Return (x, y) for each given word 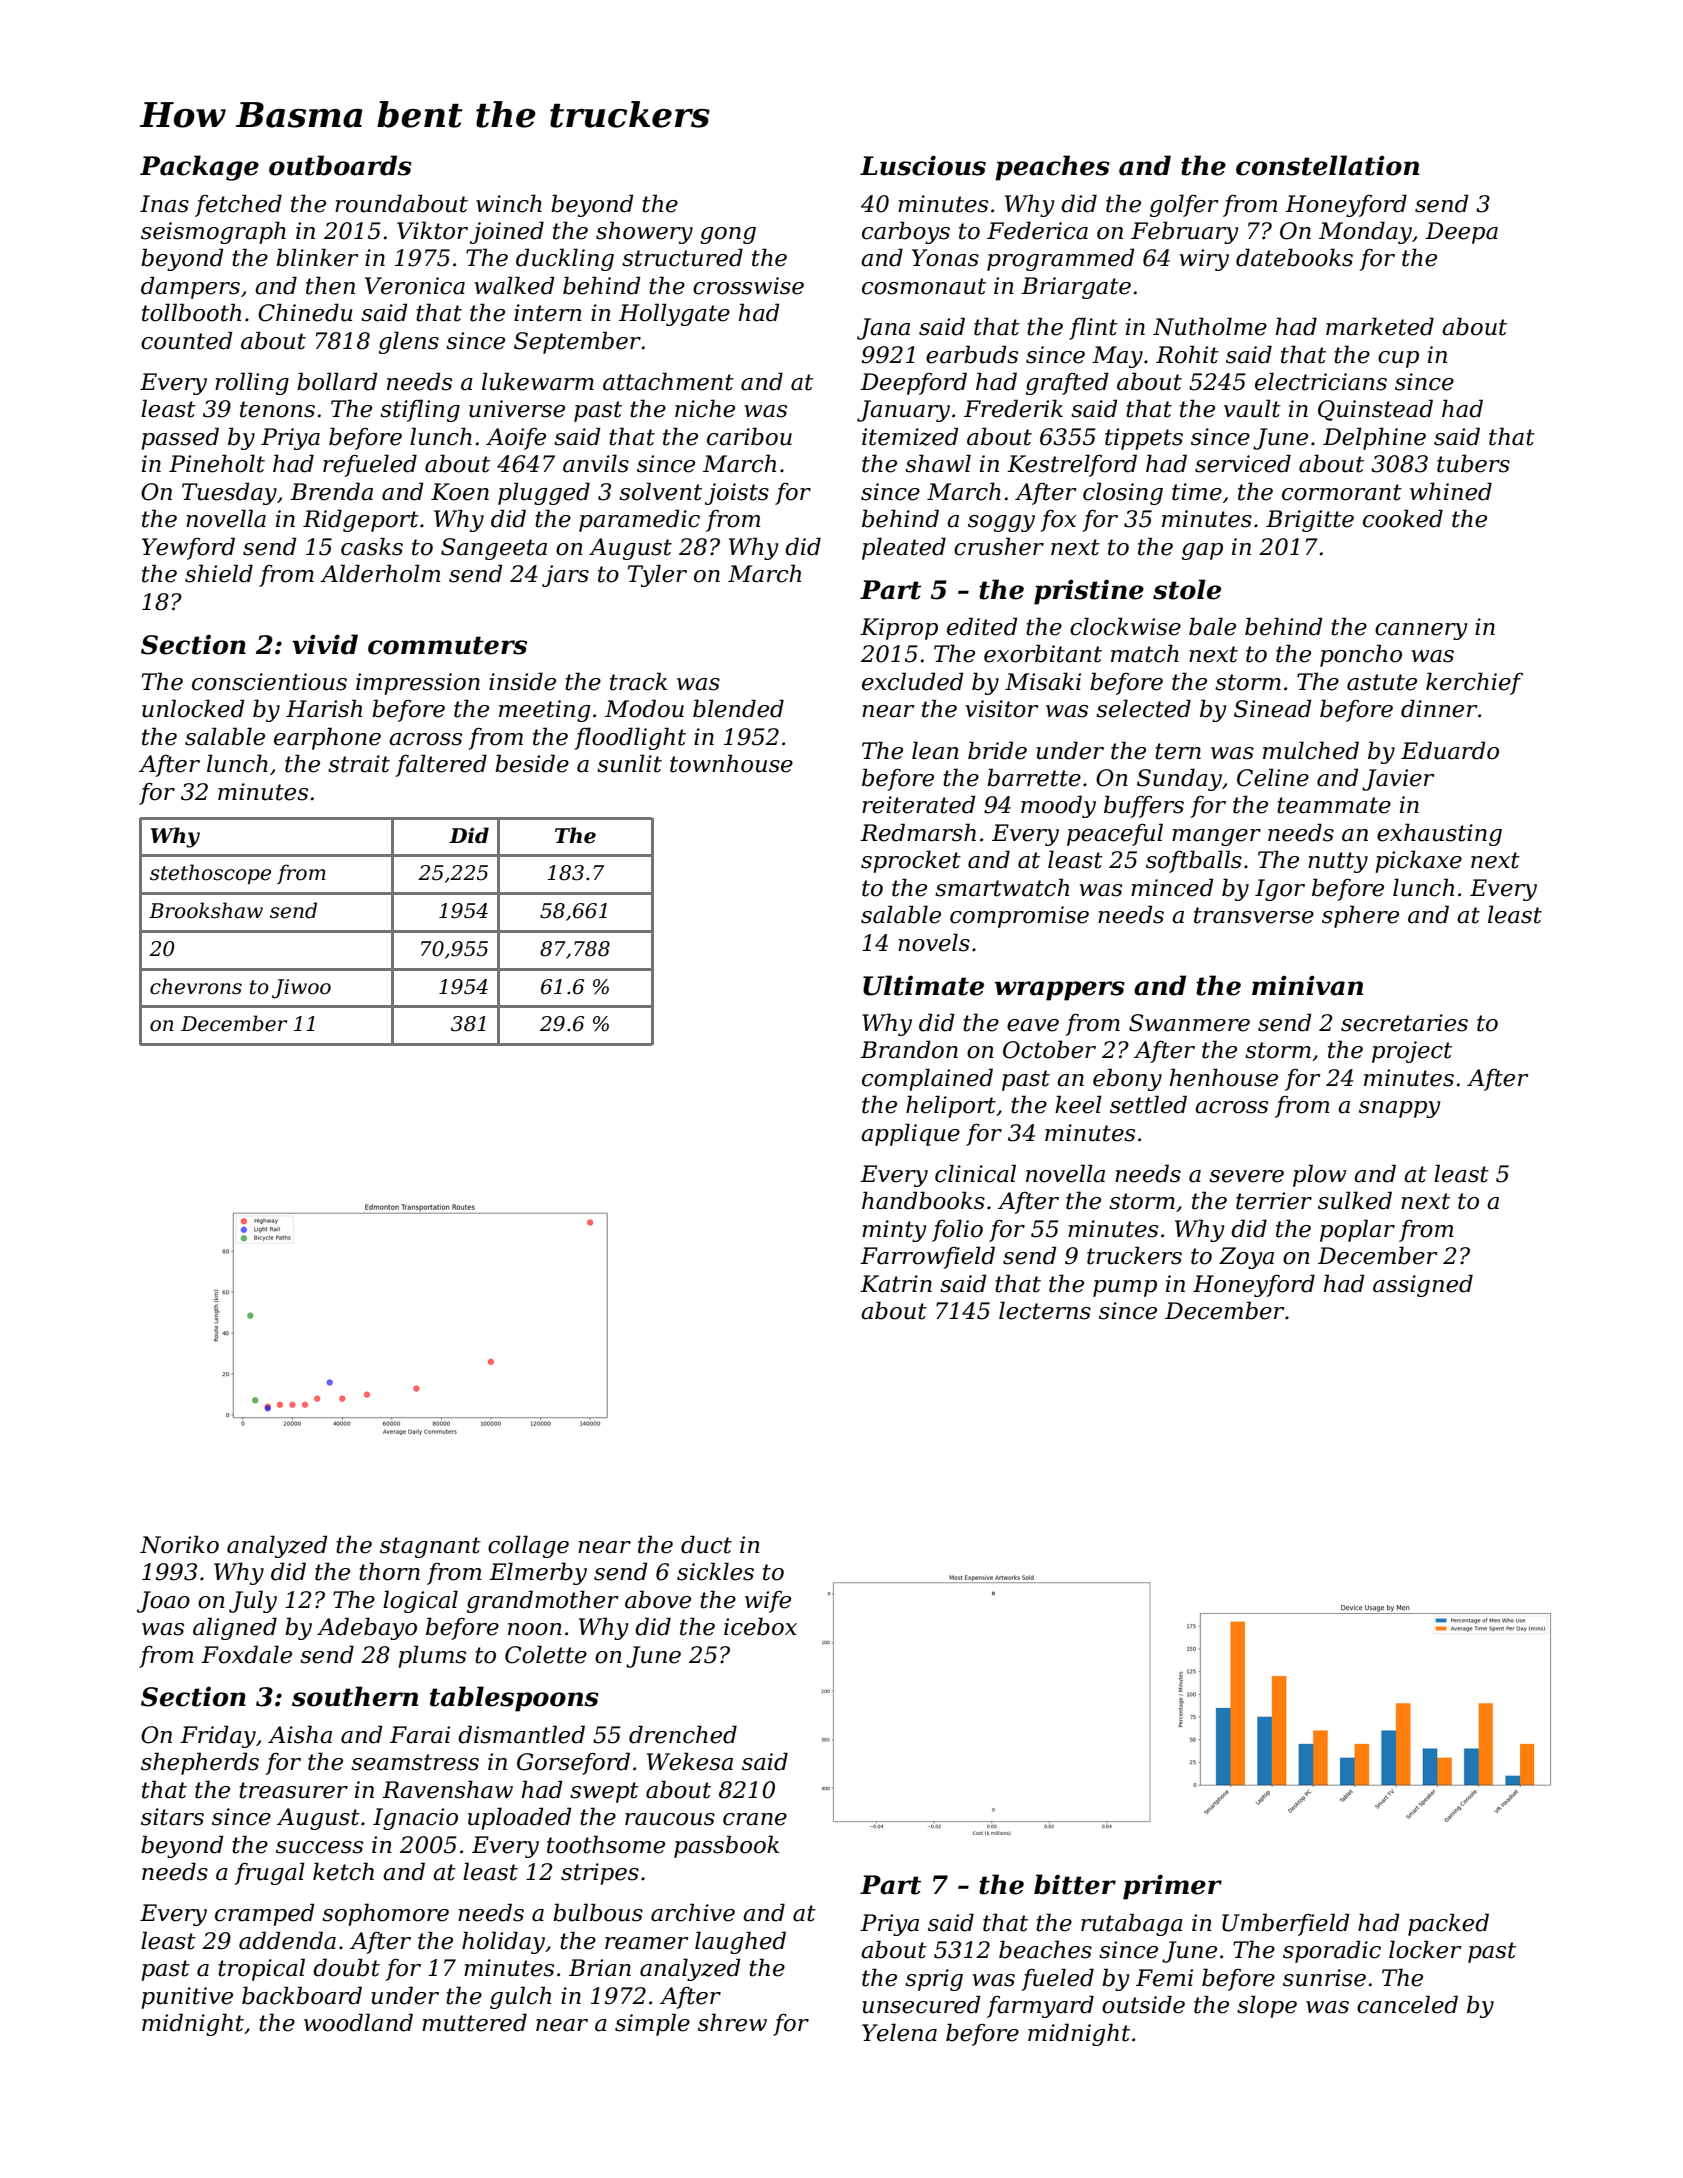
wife (768, 1602)
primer (1172, 1887)
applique (910, 1134)
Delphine (1374, 438)
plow (1319, 1175)
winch (509, 203)
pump (1125, 1288)
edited (982, 626)
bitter (1075, 1884)
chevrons (196, 986)
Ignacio (415, 1819)
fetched (238, 205)
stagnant (430, 1547)
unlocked (193, 708)
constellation (1327, 165)
